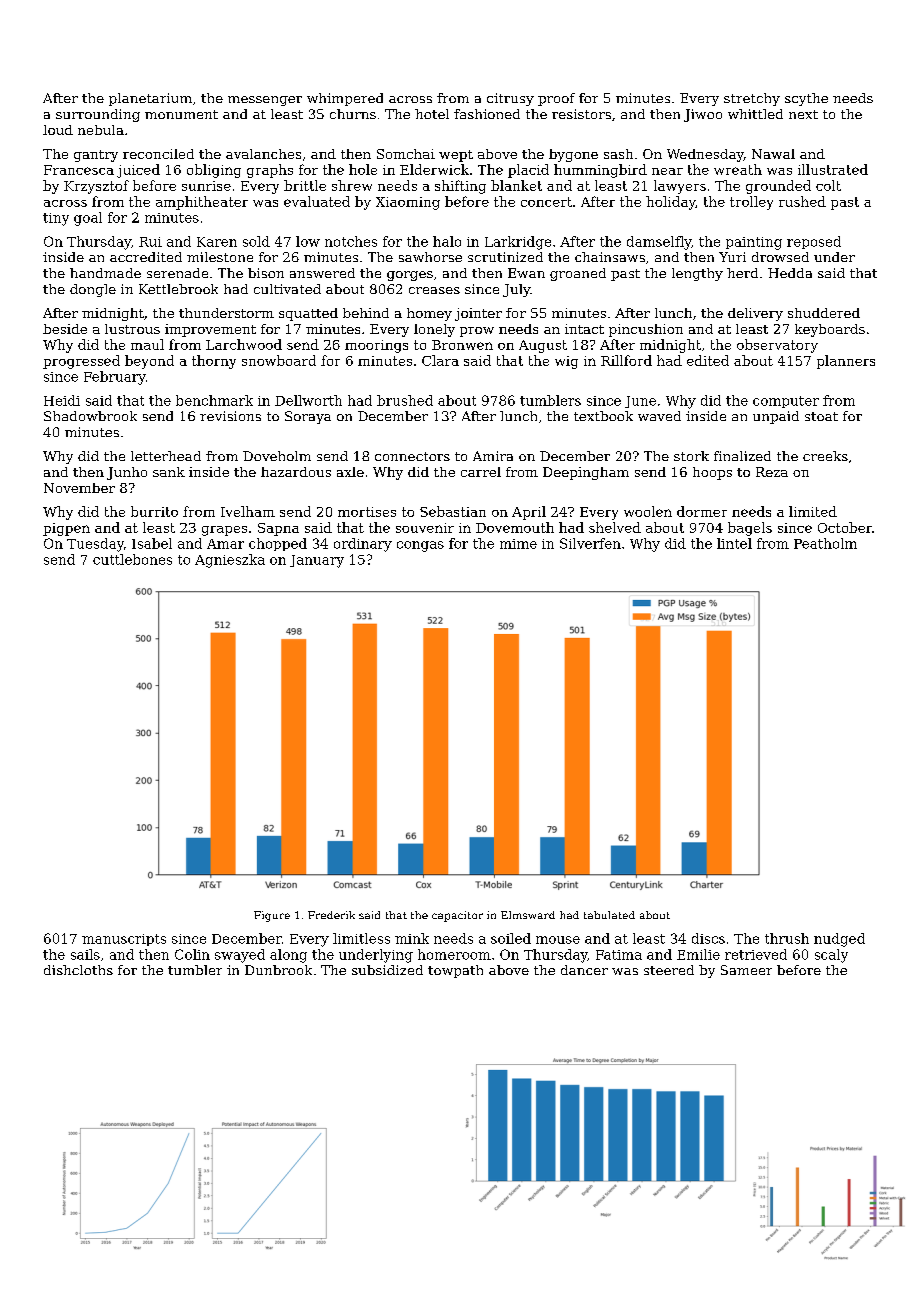 This screenshot has width=924, height=1308. What do you see at coordinates (56, 219) in the screenshot?
I see `tiny` at bounding box center [56, 219].
